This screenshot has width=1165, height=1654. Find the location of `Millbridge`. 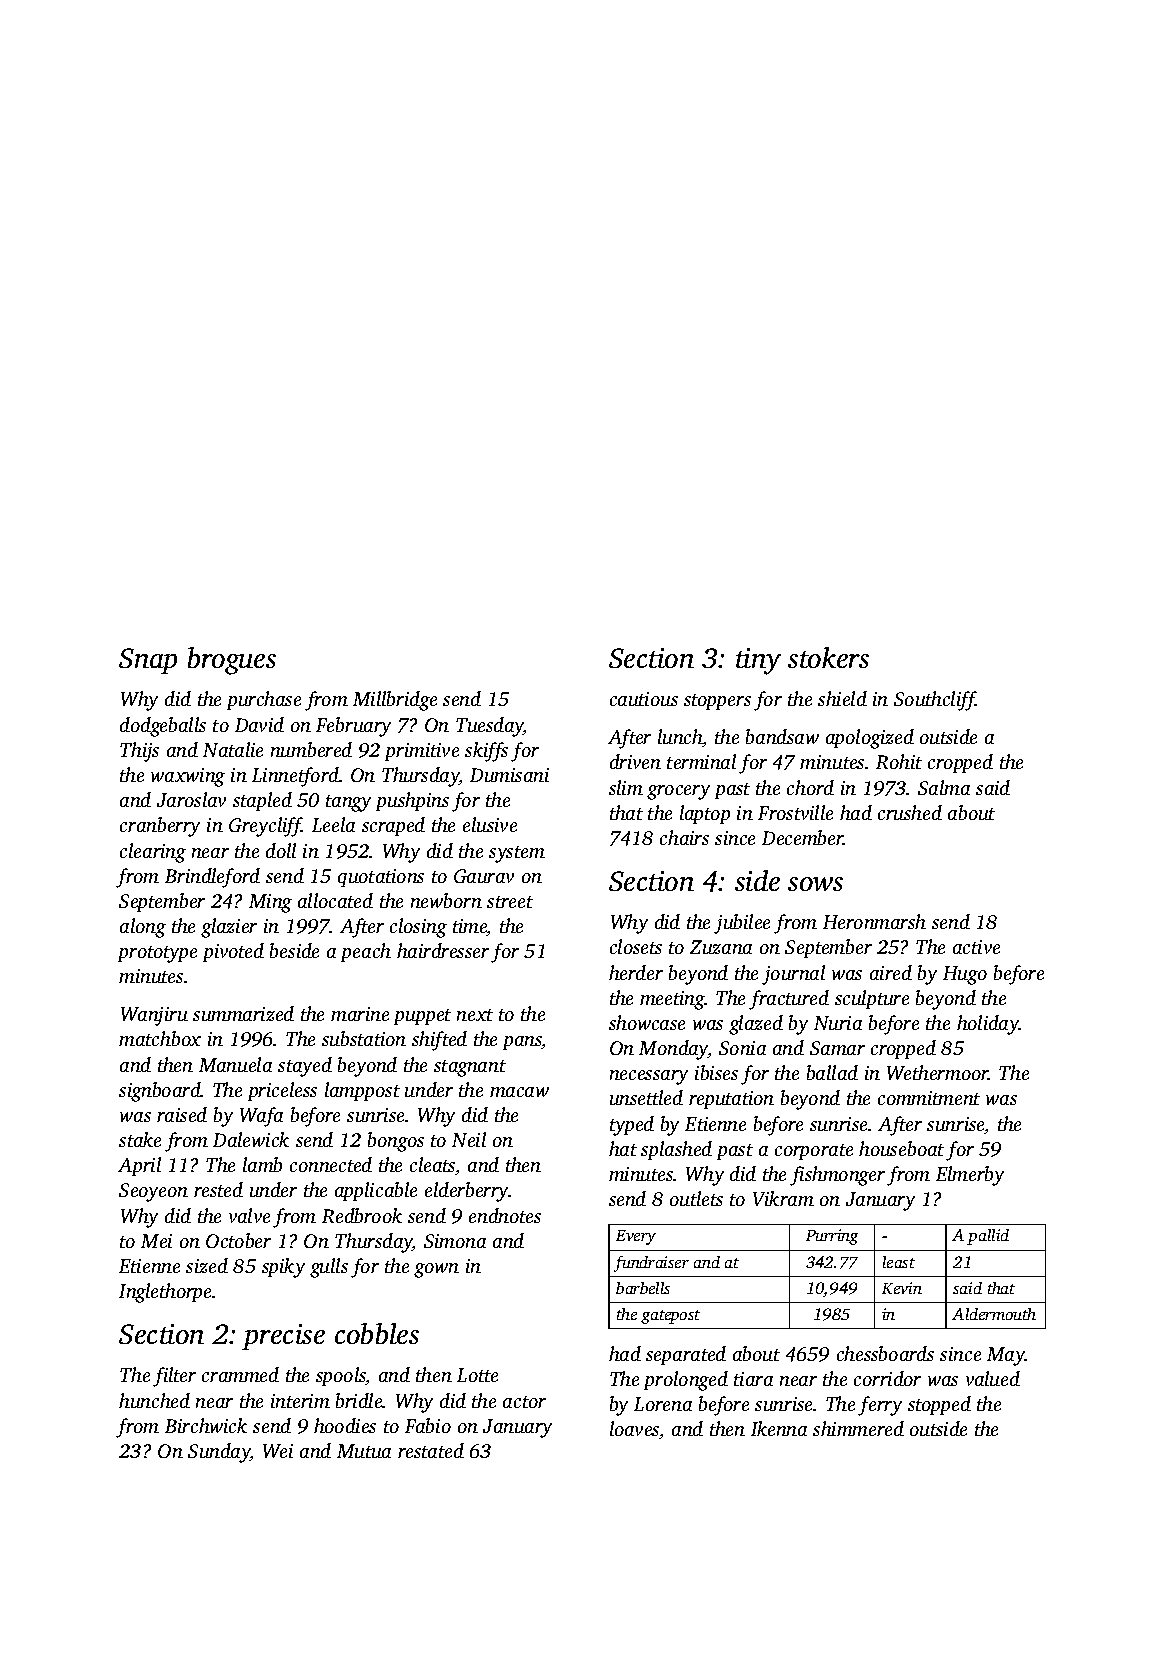

Millbridge is located at coordinates (395, 701).
